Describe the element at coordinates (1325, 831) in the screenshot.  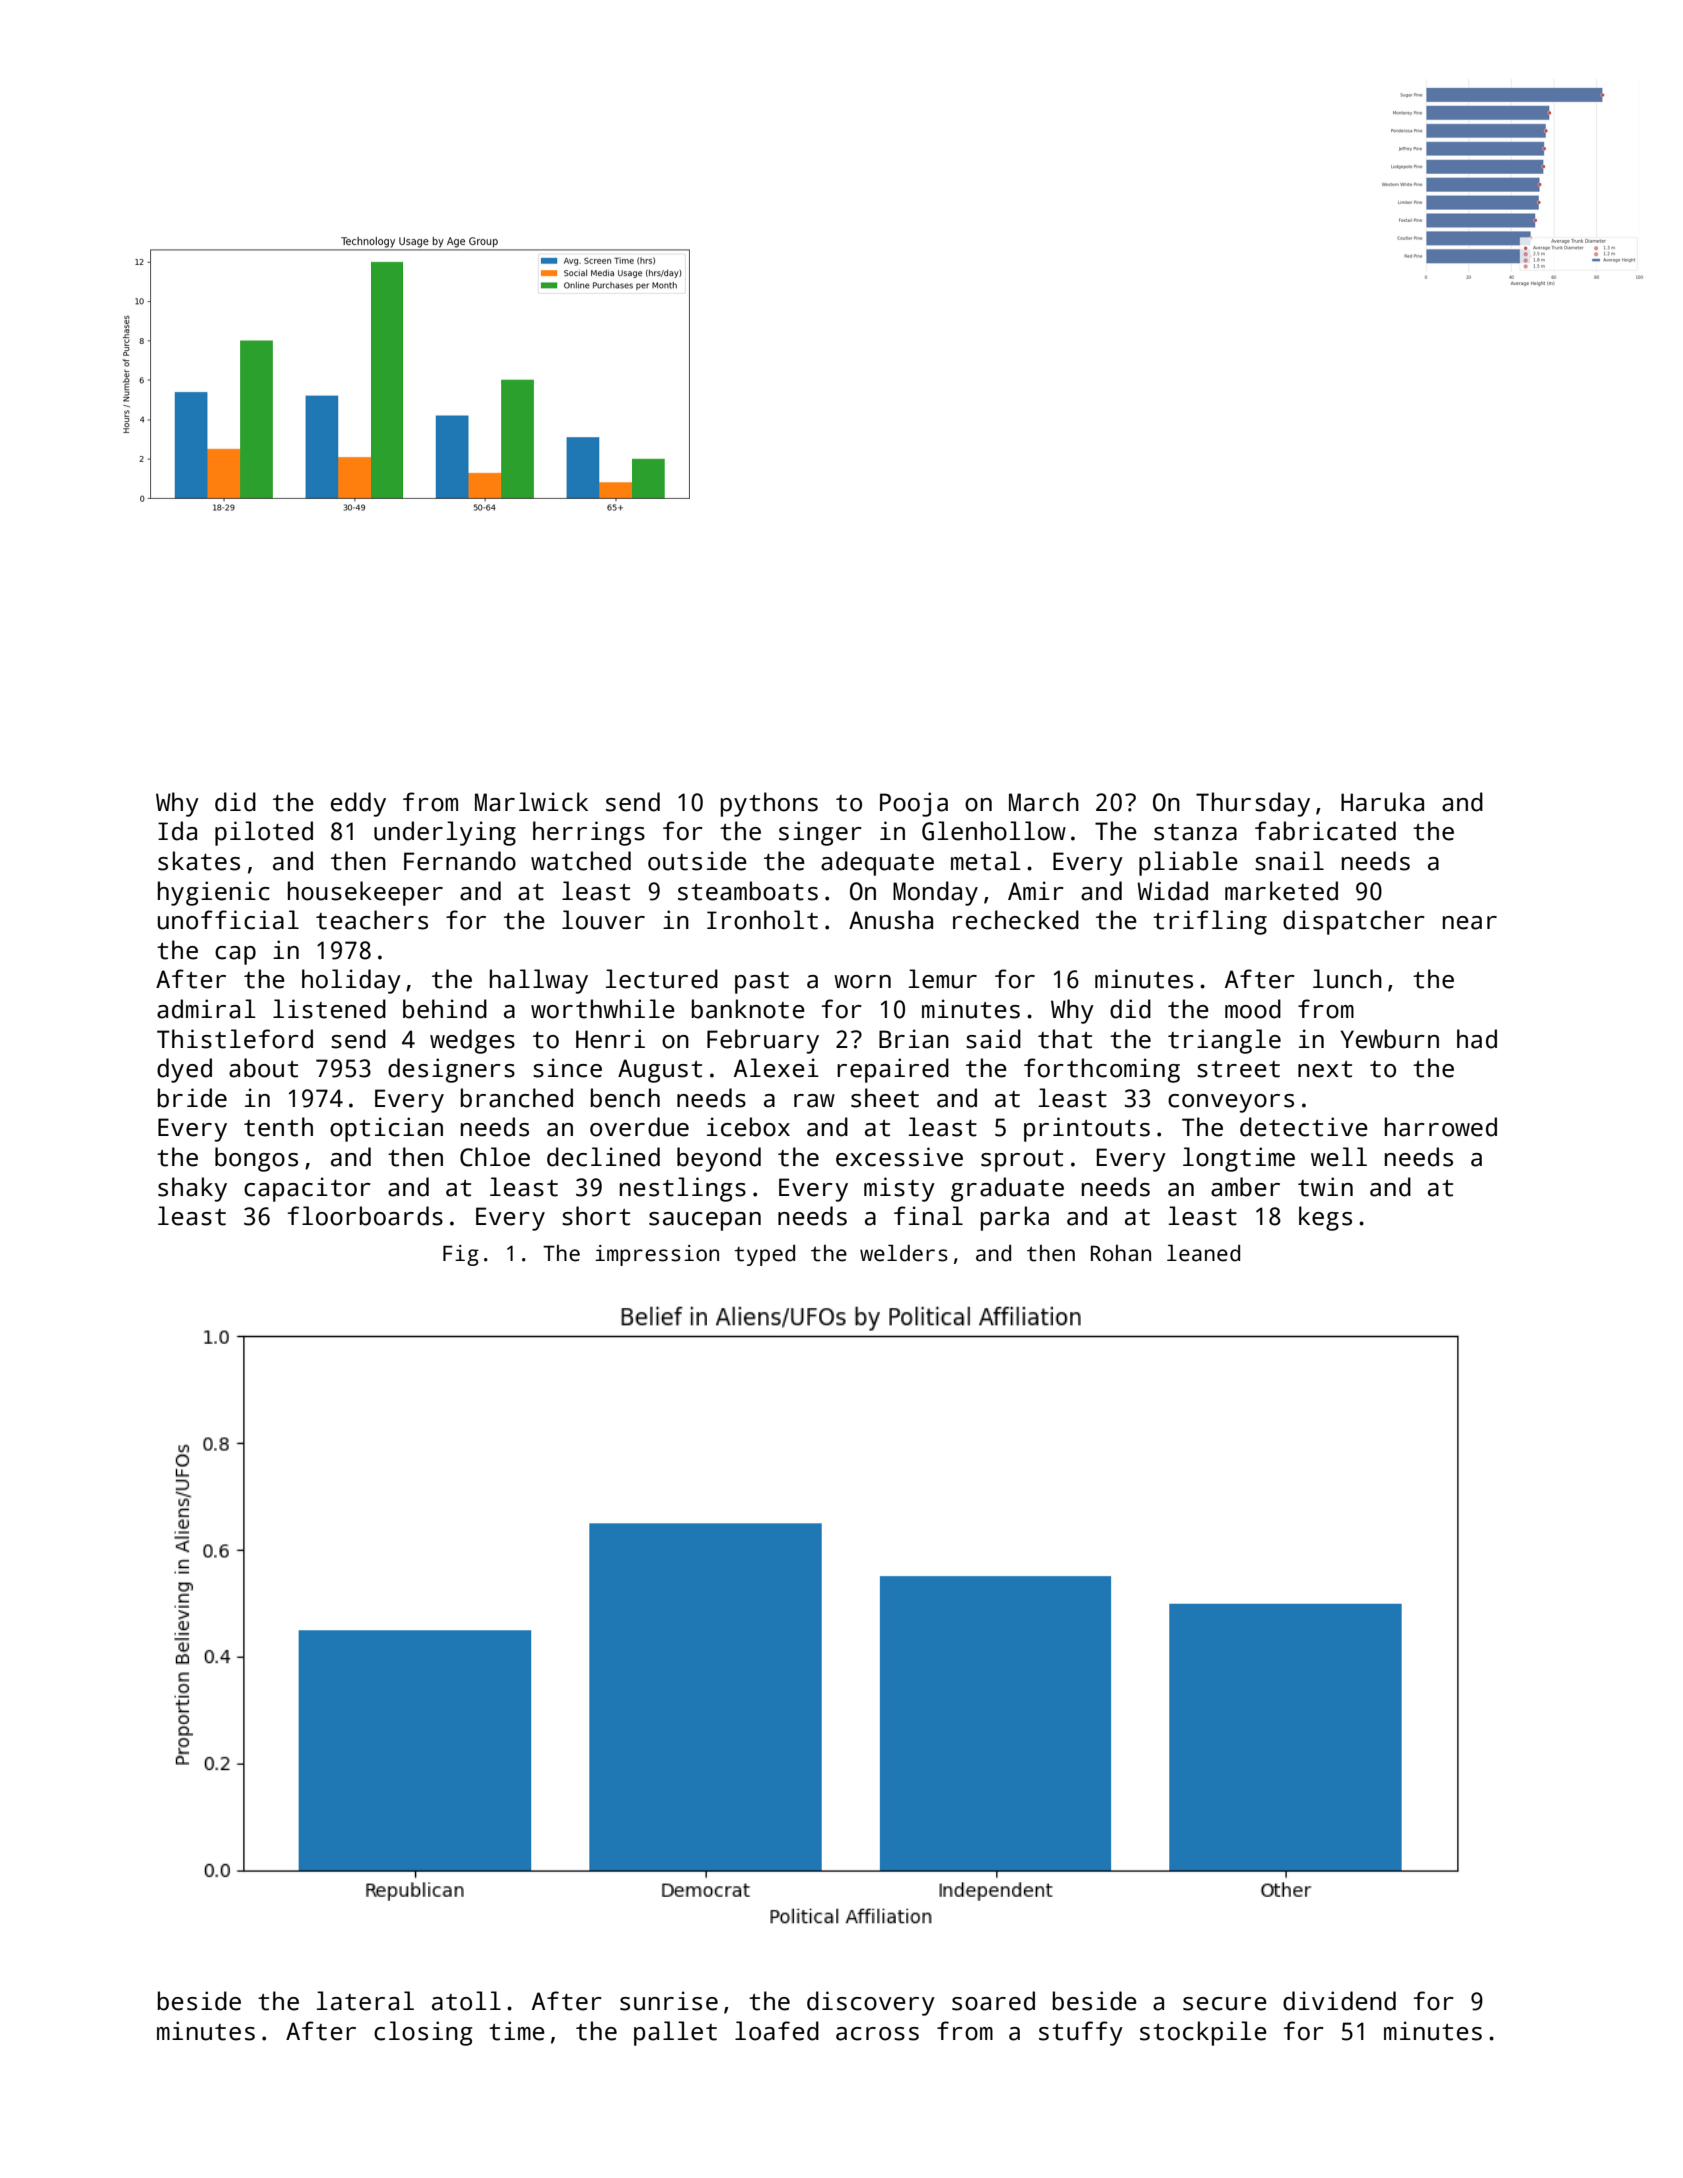
I see `fabricated` at that location.
